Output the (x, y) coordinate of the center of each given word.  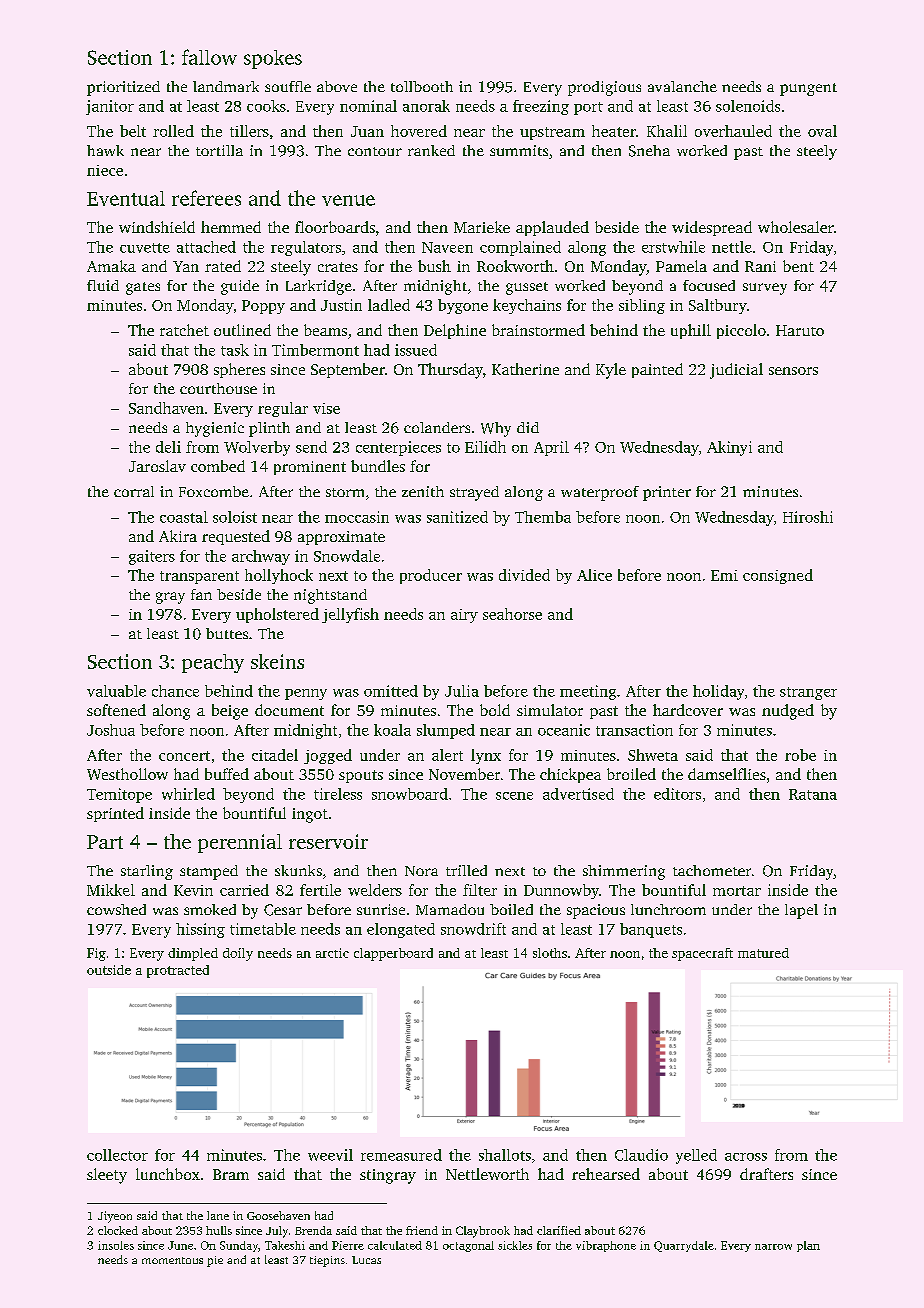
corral (134, 491)
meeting (588, 692)
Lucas (366, 1260)
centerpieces (398, 448)
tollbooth (422, 86)
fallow (209, 57)
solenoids (748, 106)
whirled (188, 794)
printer (667, 493)
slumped (446, 731)
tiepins (327, 1261)
